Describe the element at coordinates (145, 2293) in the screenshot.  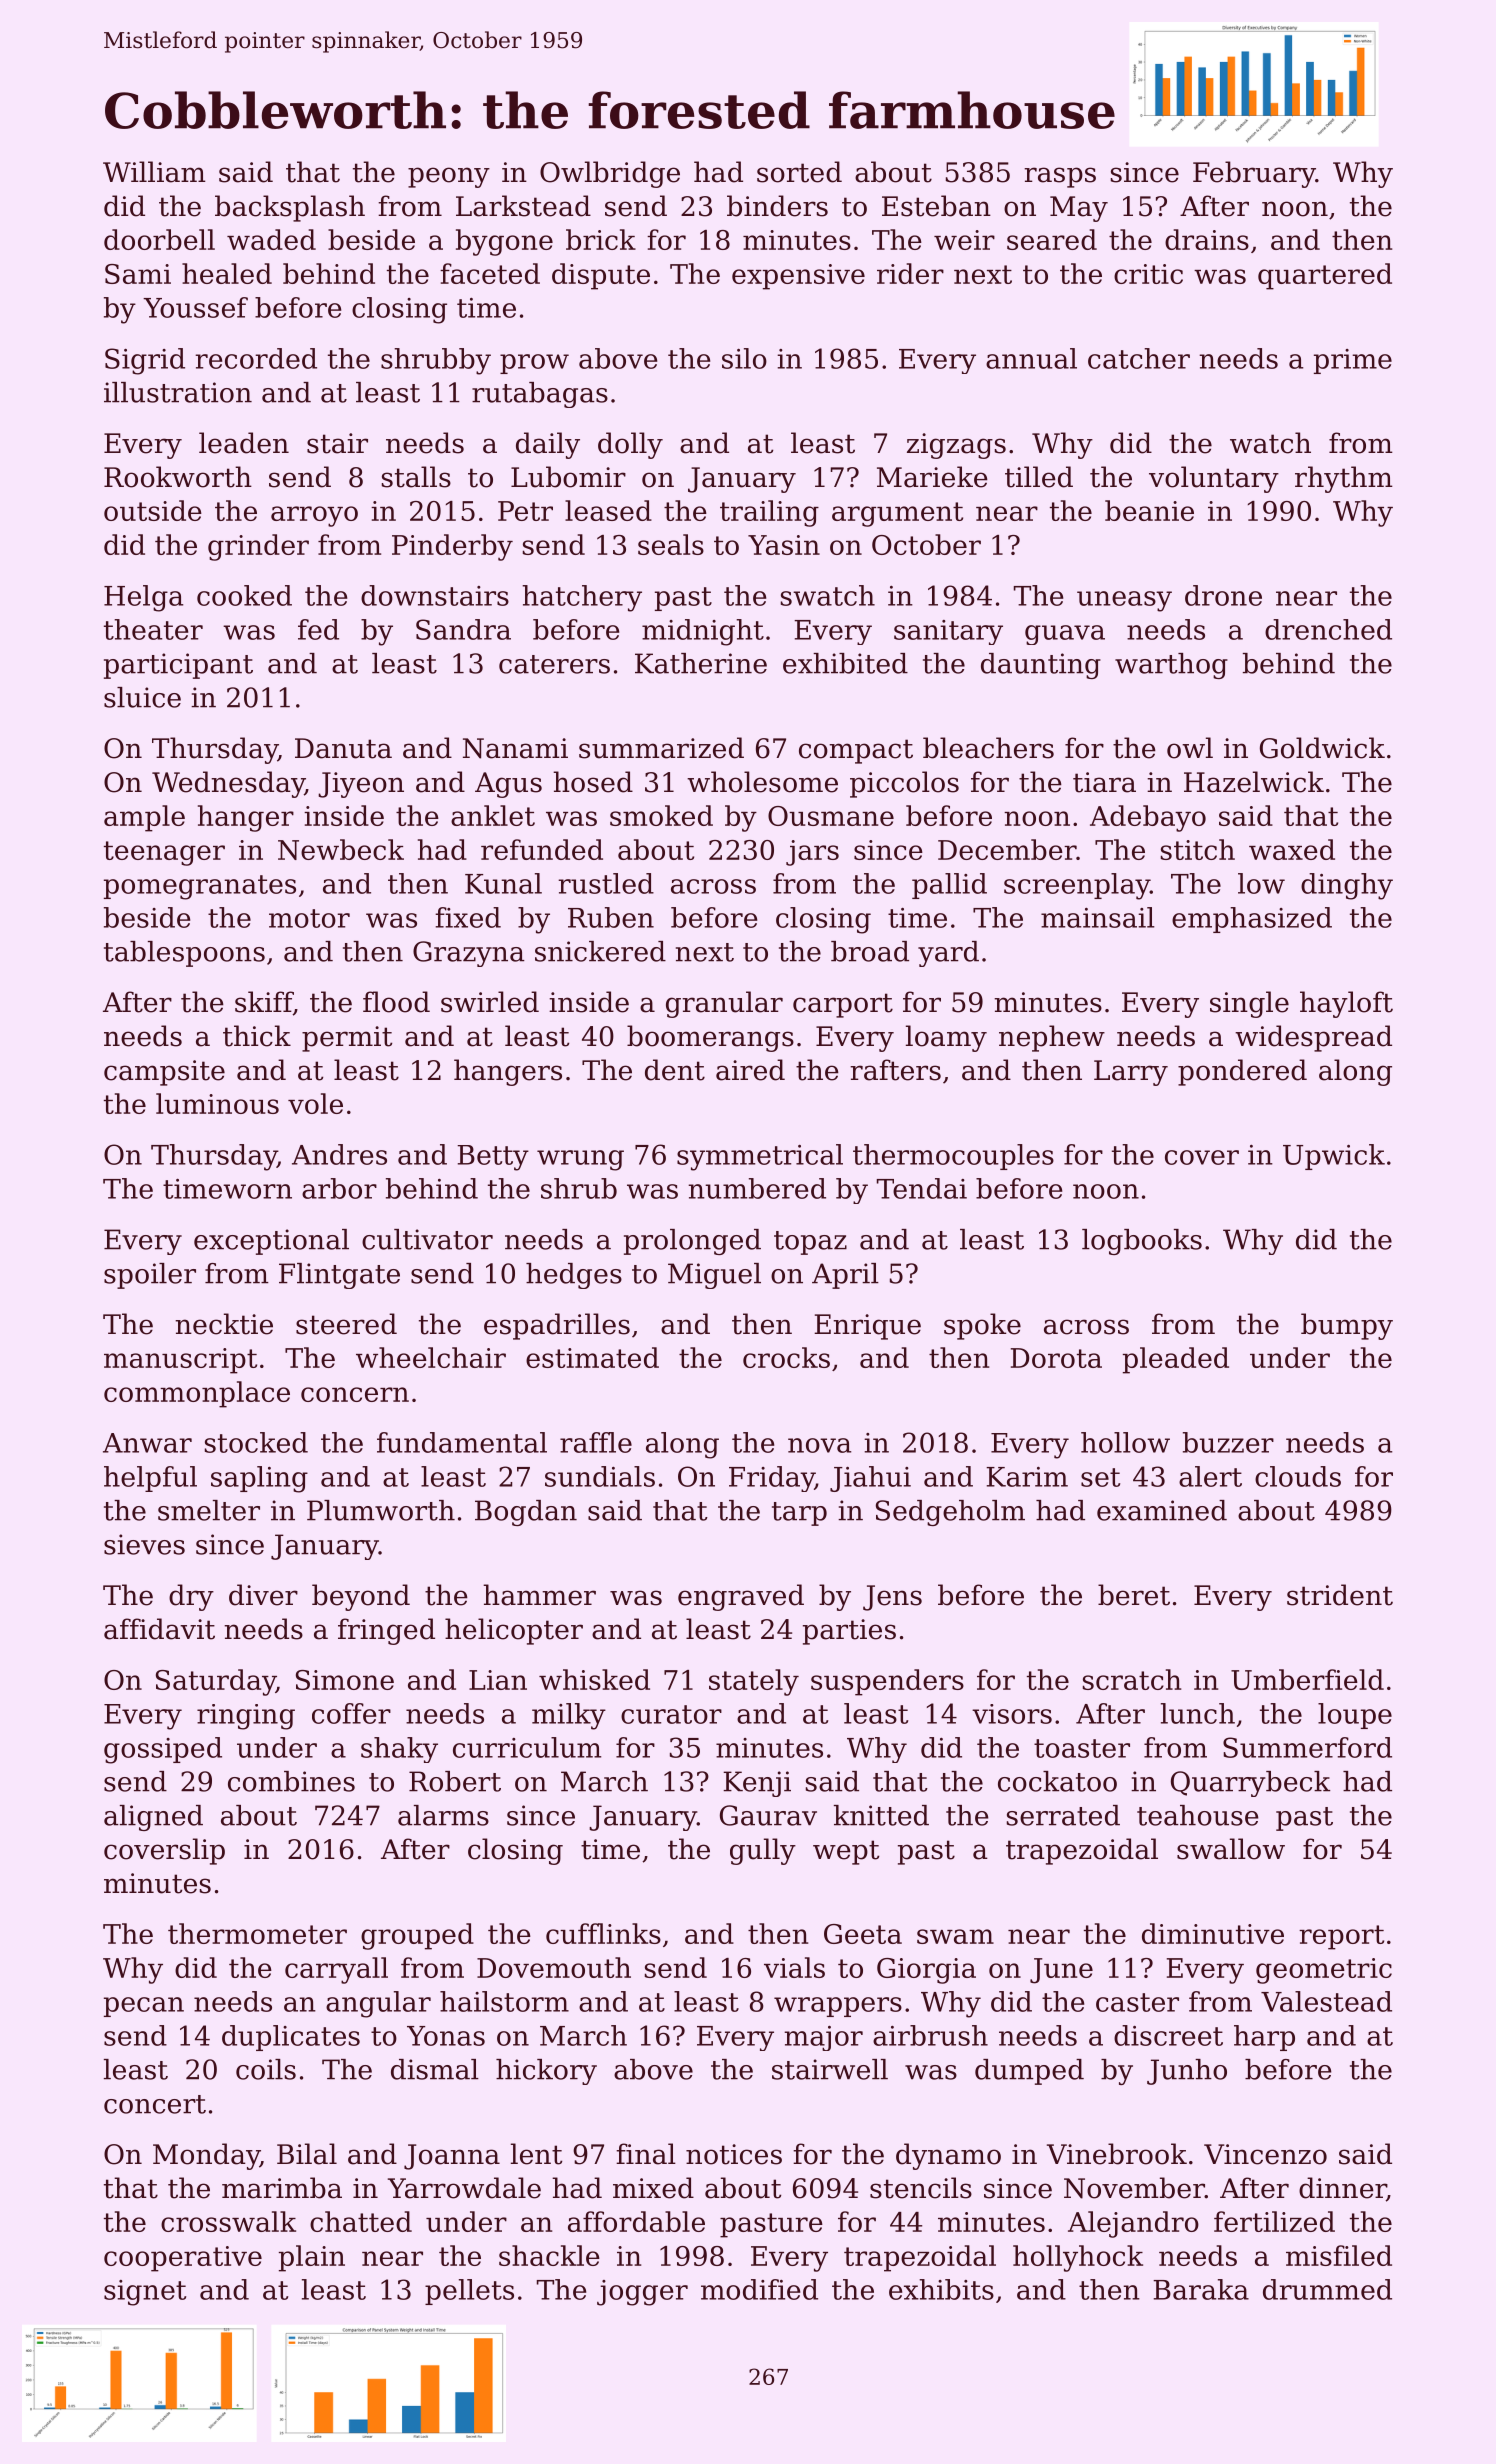
I see `signet` at that location.
